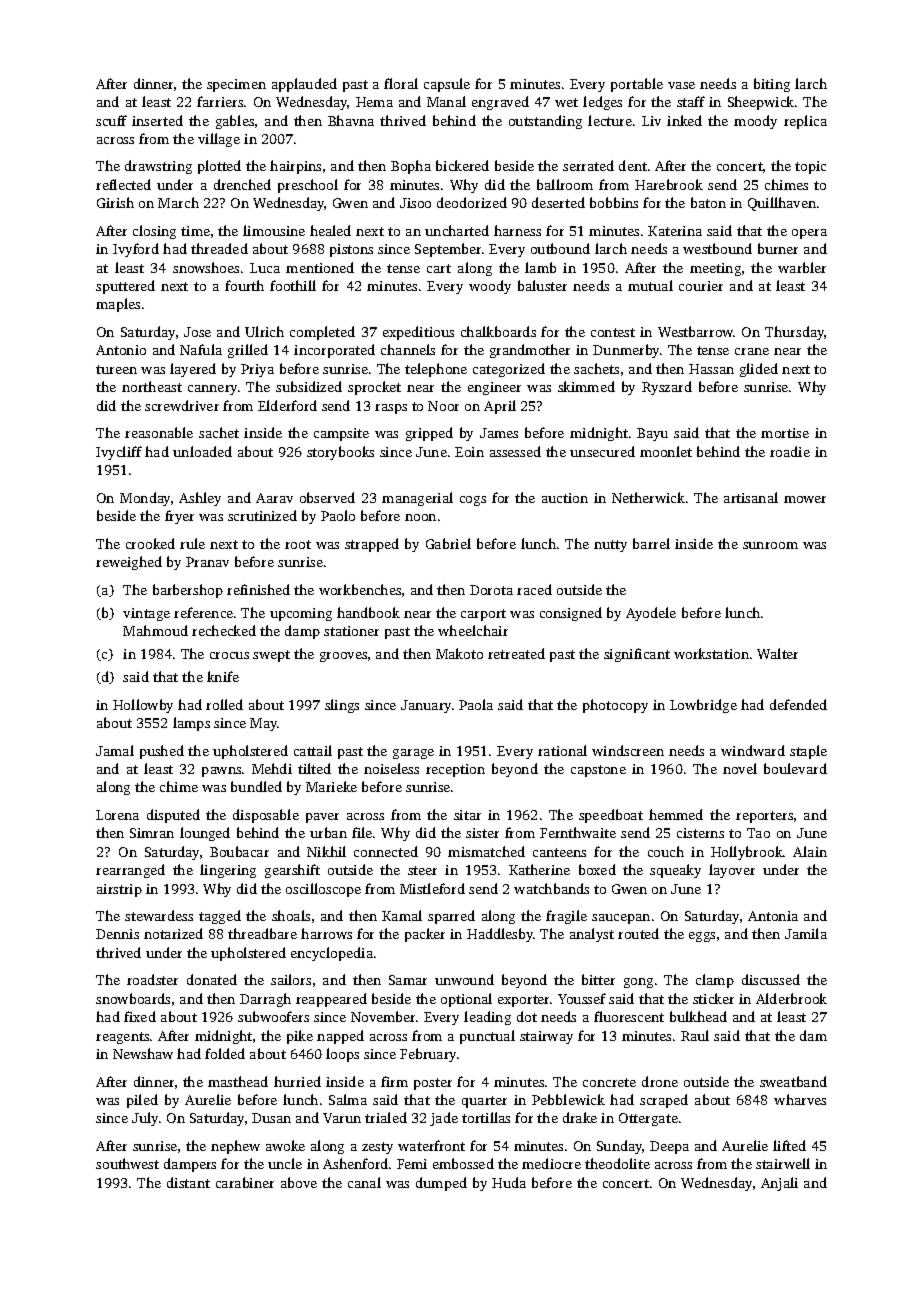 Image resolution: width=924 pixels, height=1308 pixels. What do you see at coordinates (401, 83) in the document?
I see `floral` at bounding box center [401, 83].
